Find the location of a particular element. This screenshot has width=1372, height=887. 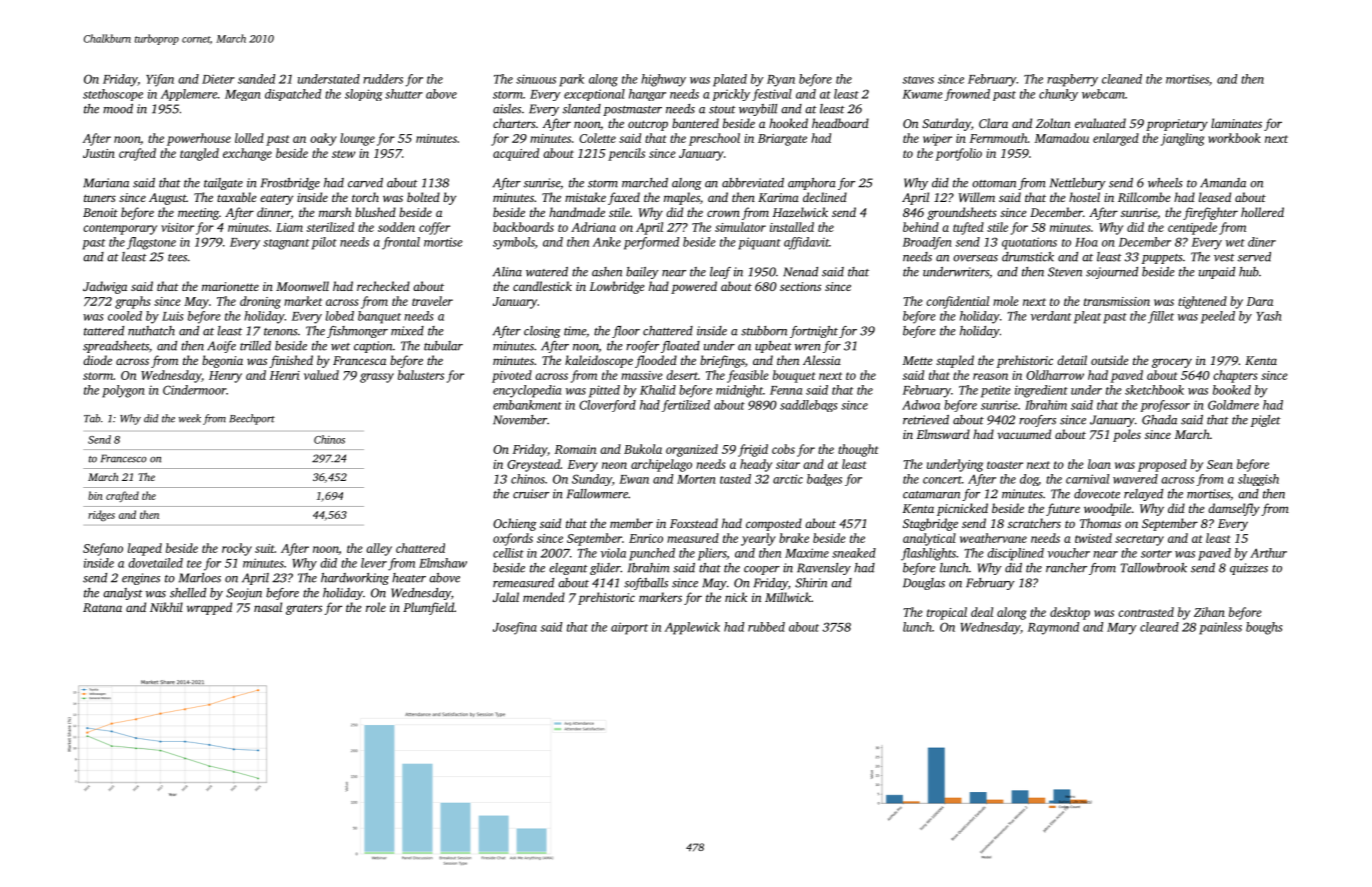

dovetailed is located at coordinates (155, 563).
